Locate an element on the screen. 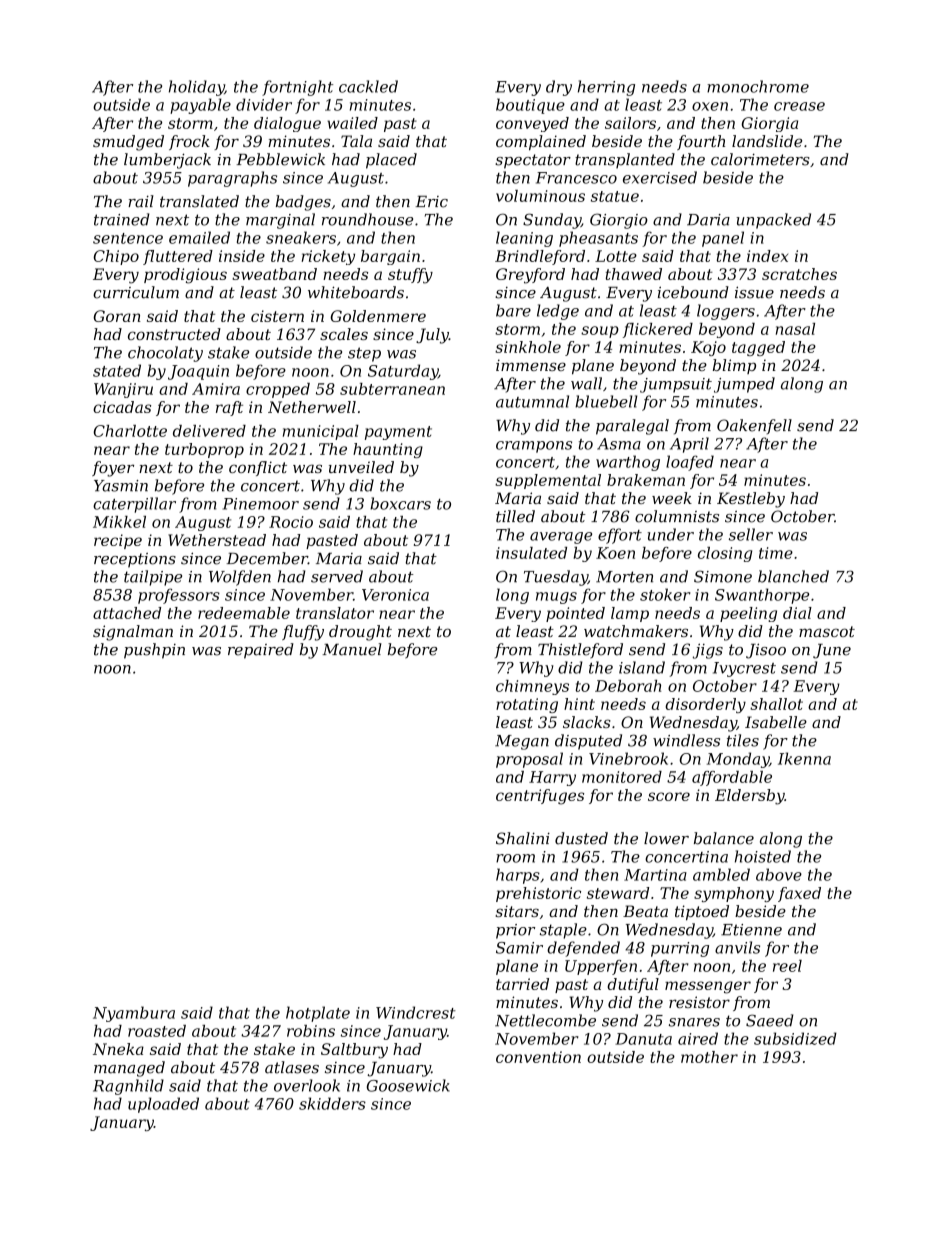 Image resolution: width=952 pixels, height=1233 pixels. Eric is located at coordinates (431, 202).
